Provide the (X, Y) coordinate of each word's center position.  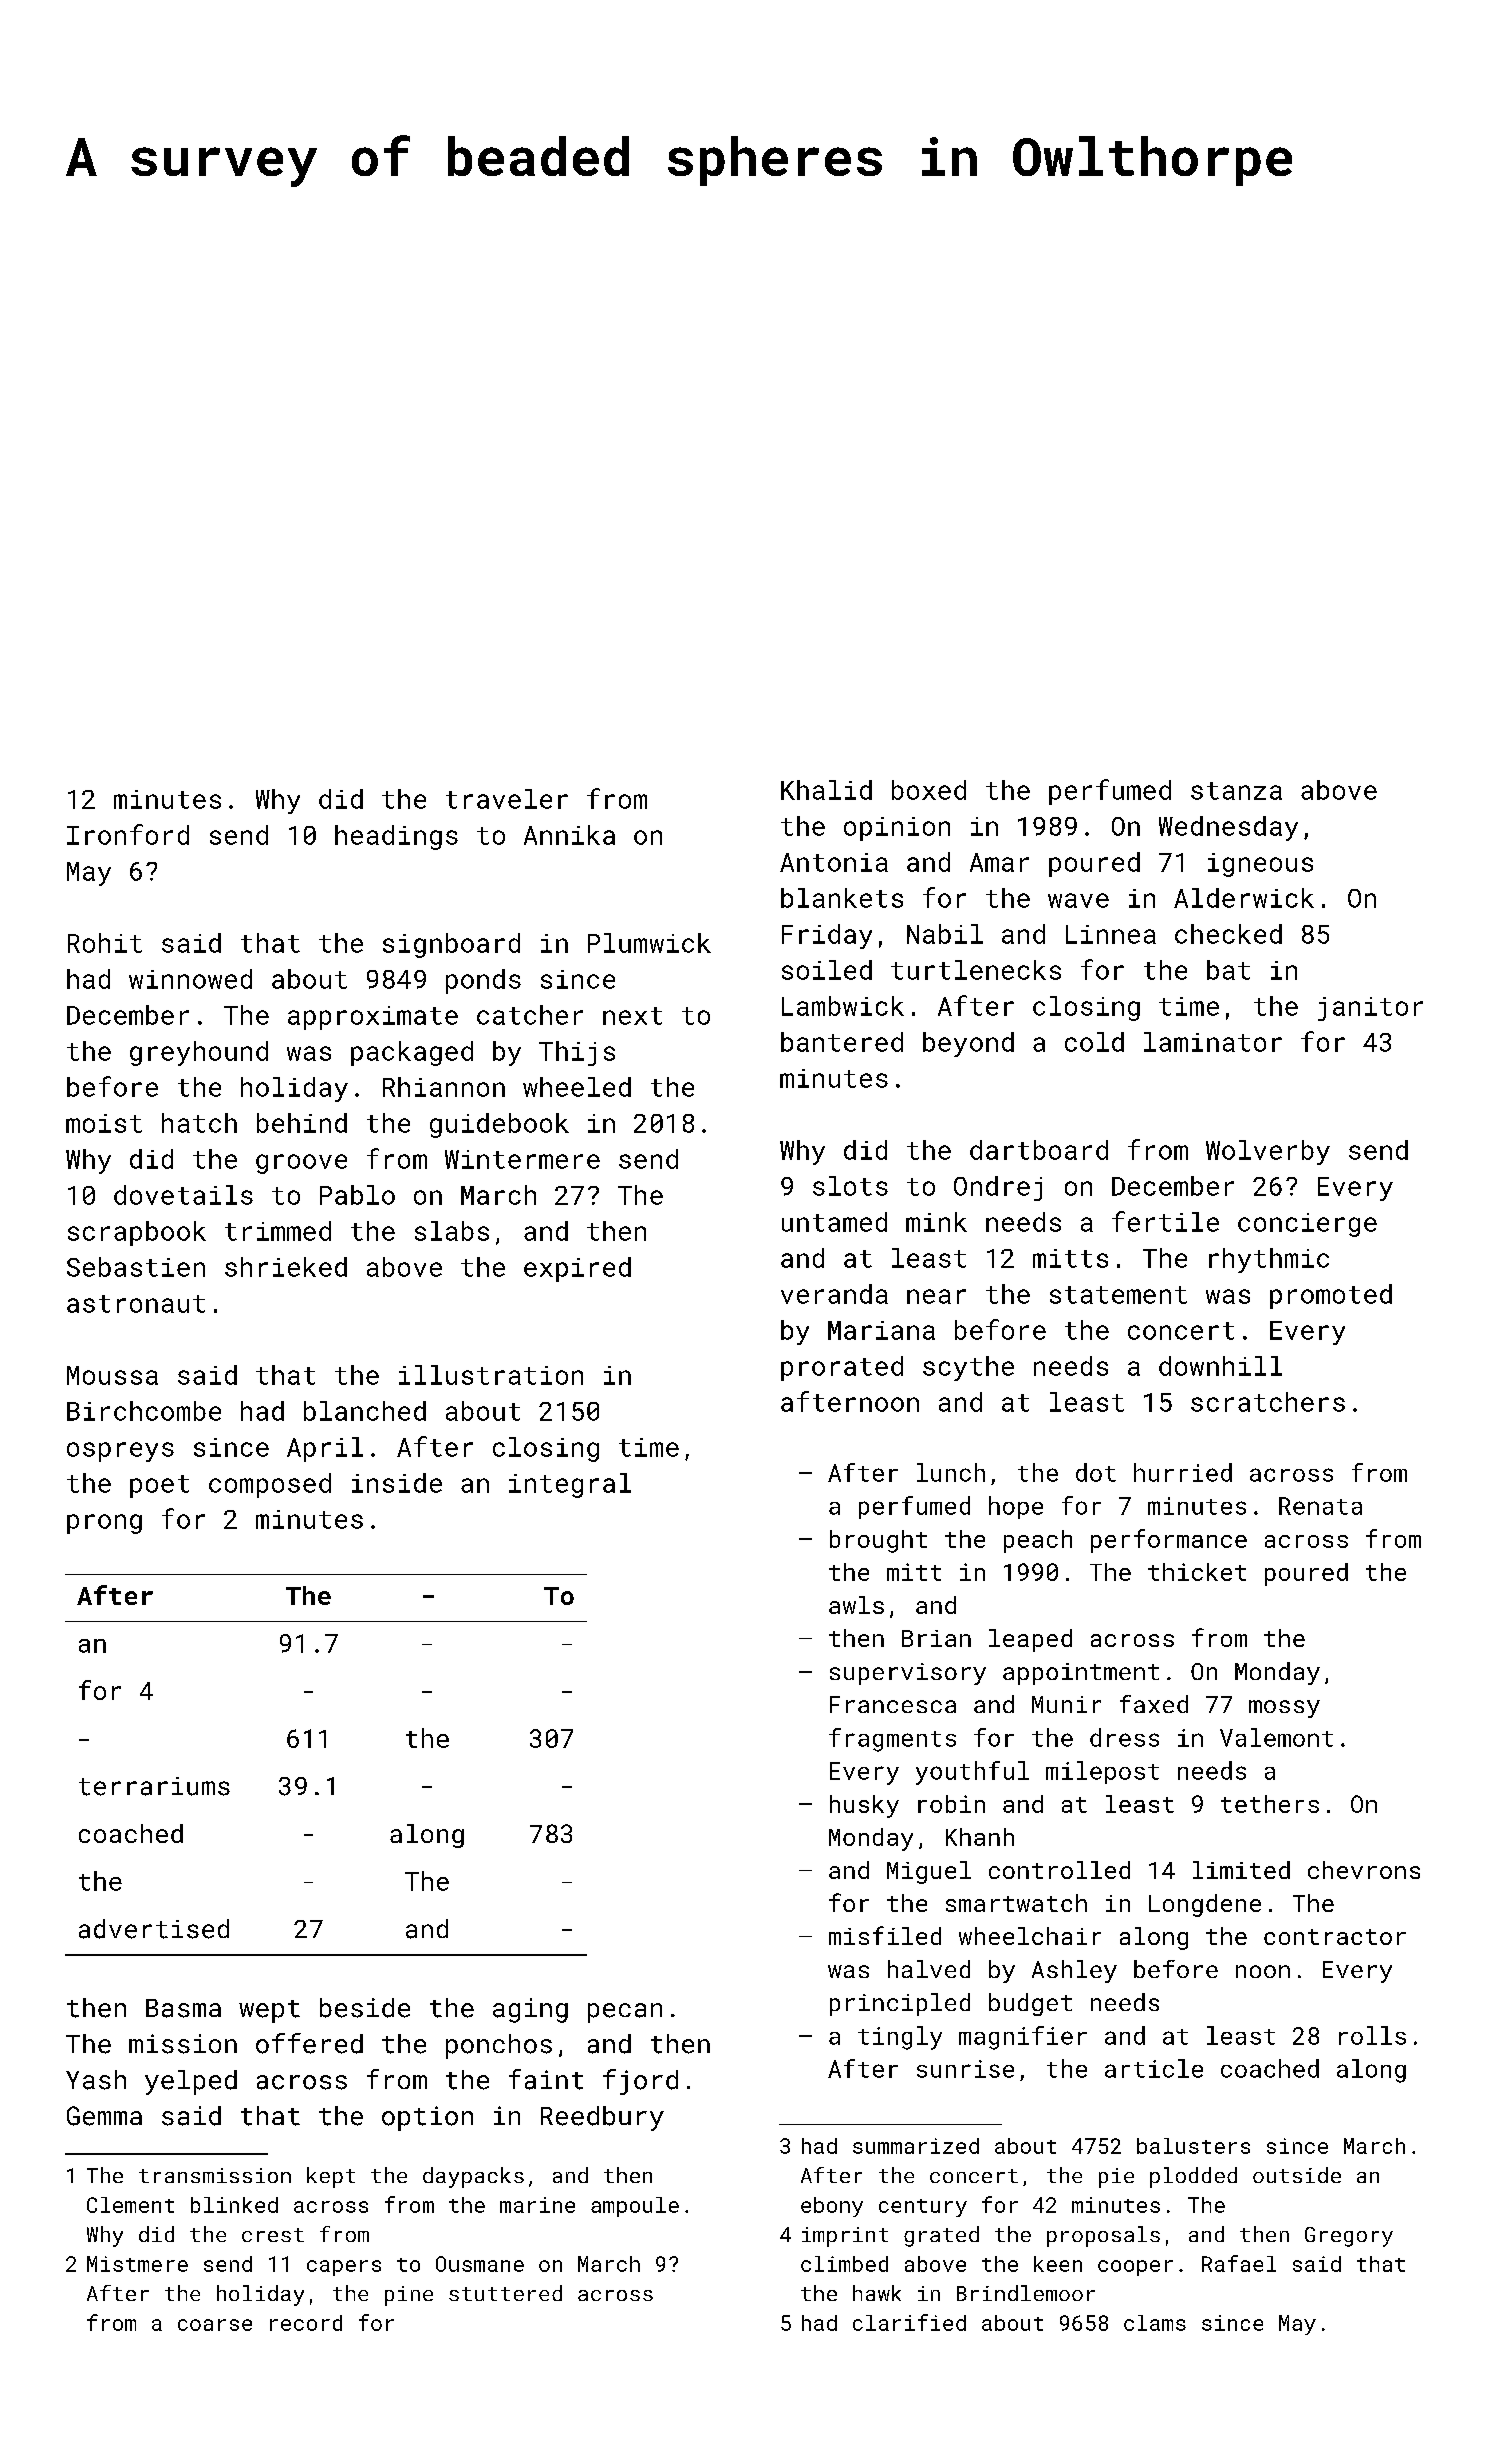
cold (1094, 1042)
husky (864, 1806)
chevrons (1364, 1870)
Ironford (128, 834)
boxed (929, 790)
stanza (1236, 791)
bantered (842, 1042)
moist (104, 1123)
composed (270, 1485)
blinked (234, 2205)
